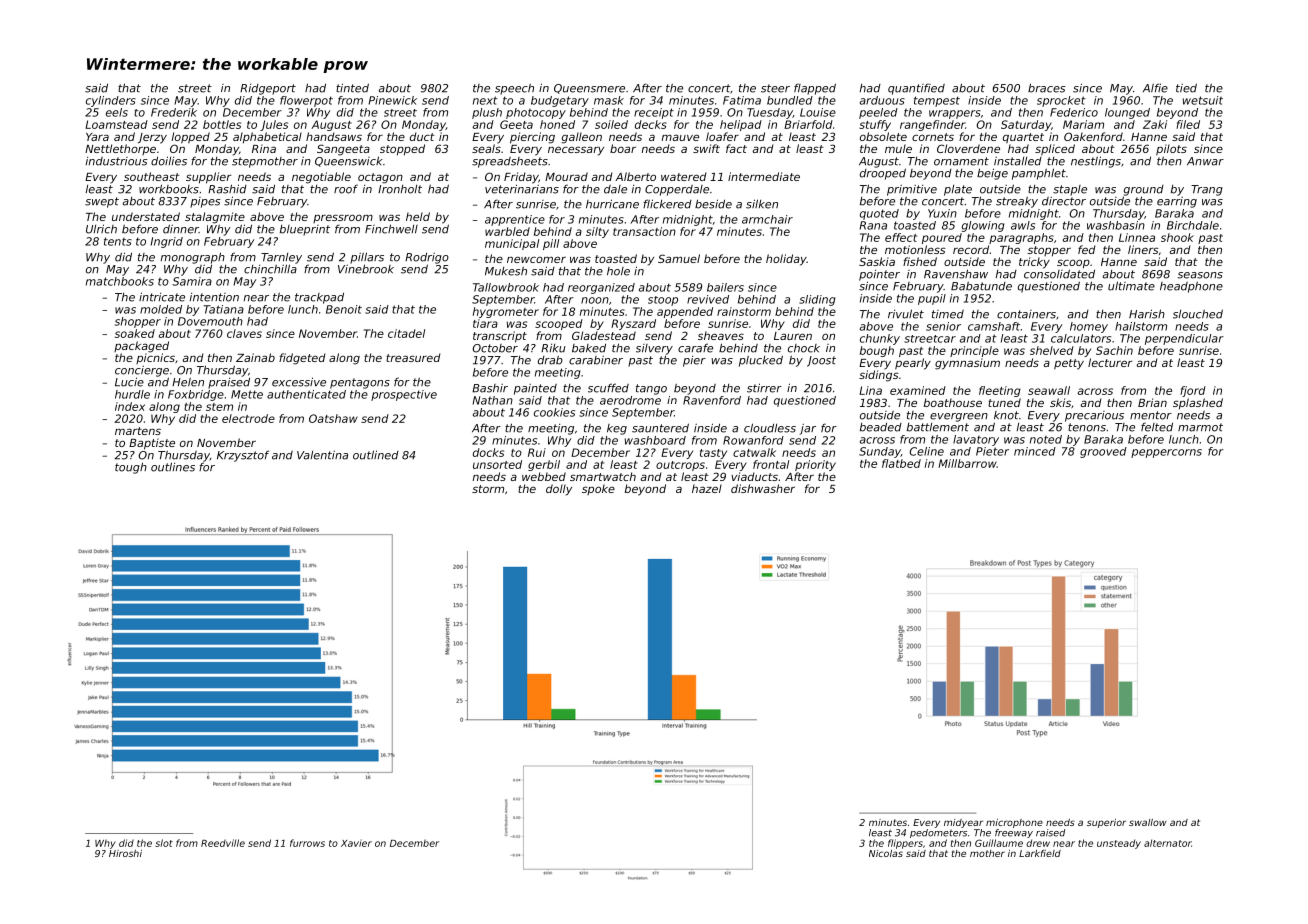  Describe the element at coordinates (268, 89) in the document. I see `Ridgeport` at that location.
